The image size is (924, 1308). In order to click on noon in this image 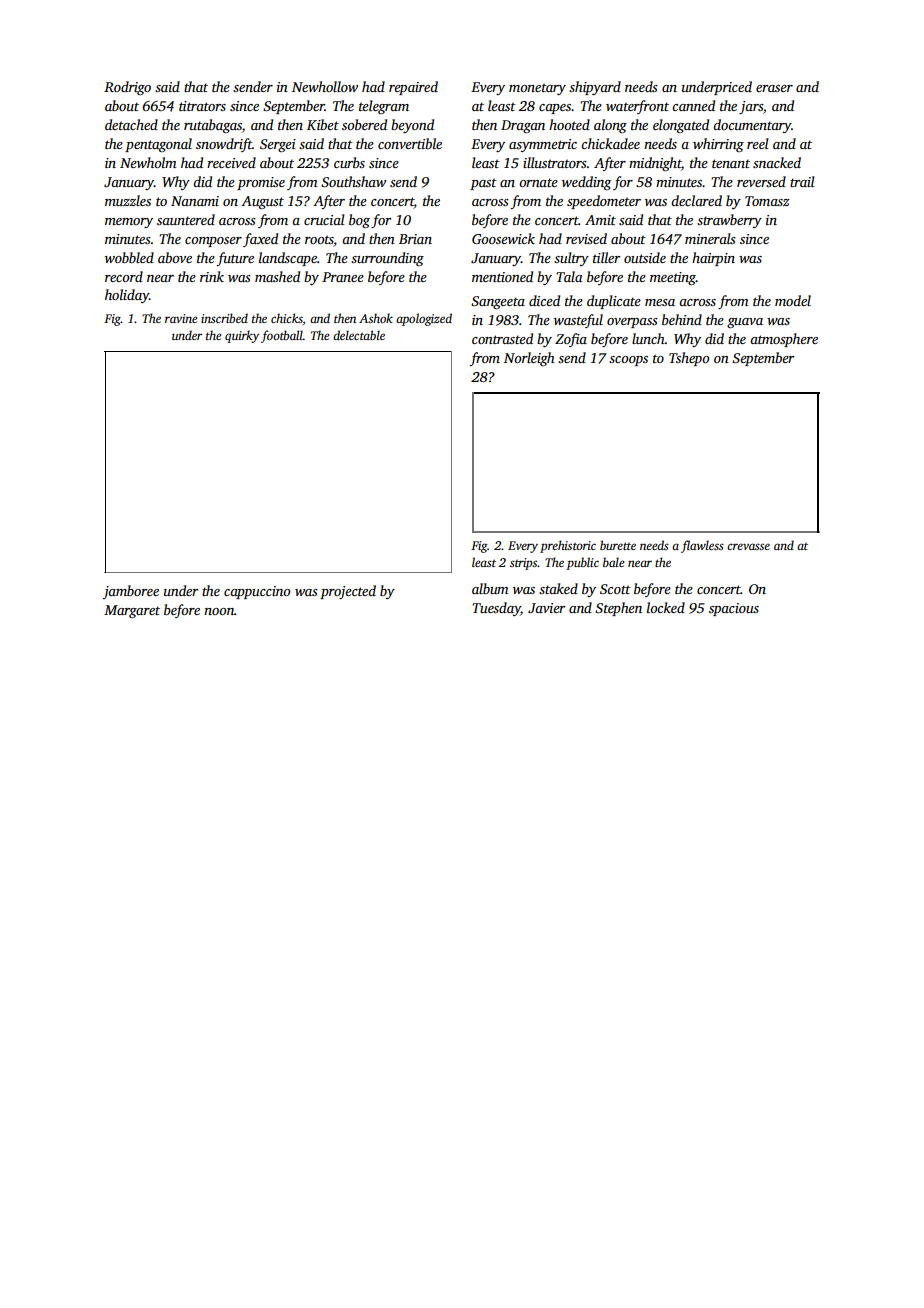, I will do `click(219, 611)`.
